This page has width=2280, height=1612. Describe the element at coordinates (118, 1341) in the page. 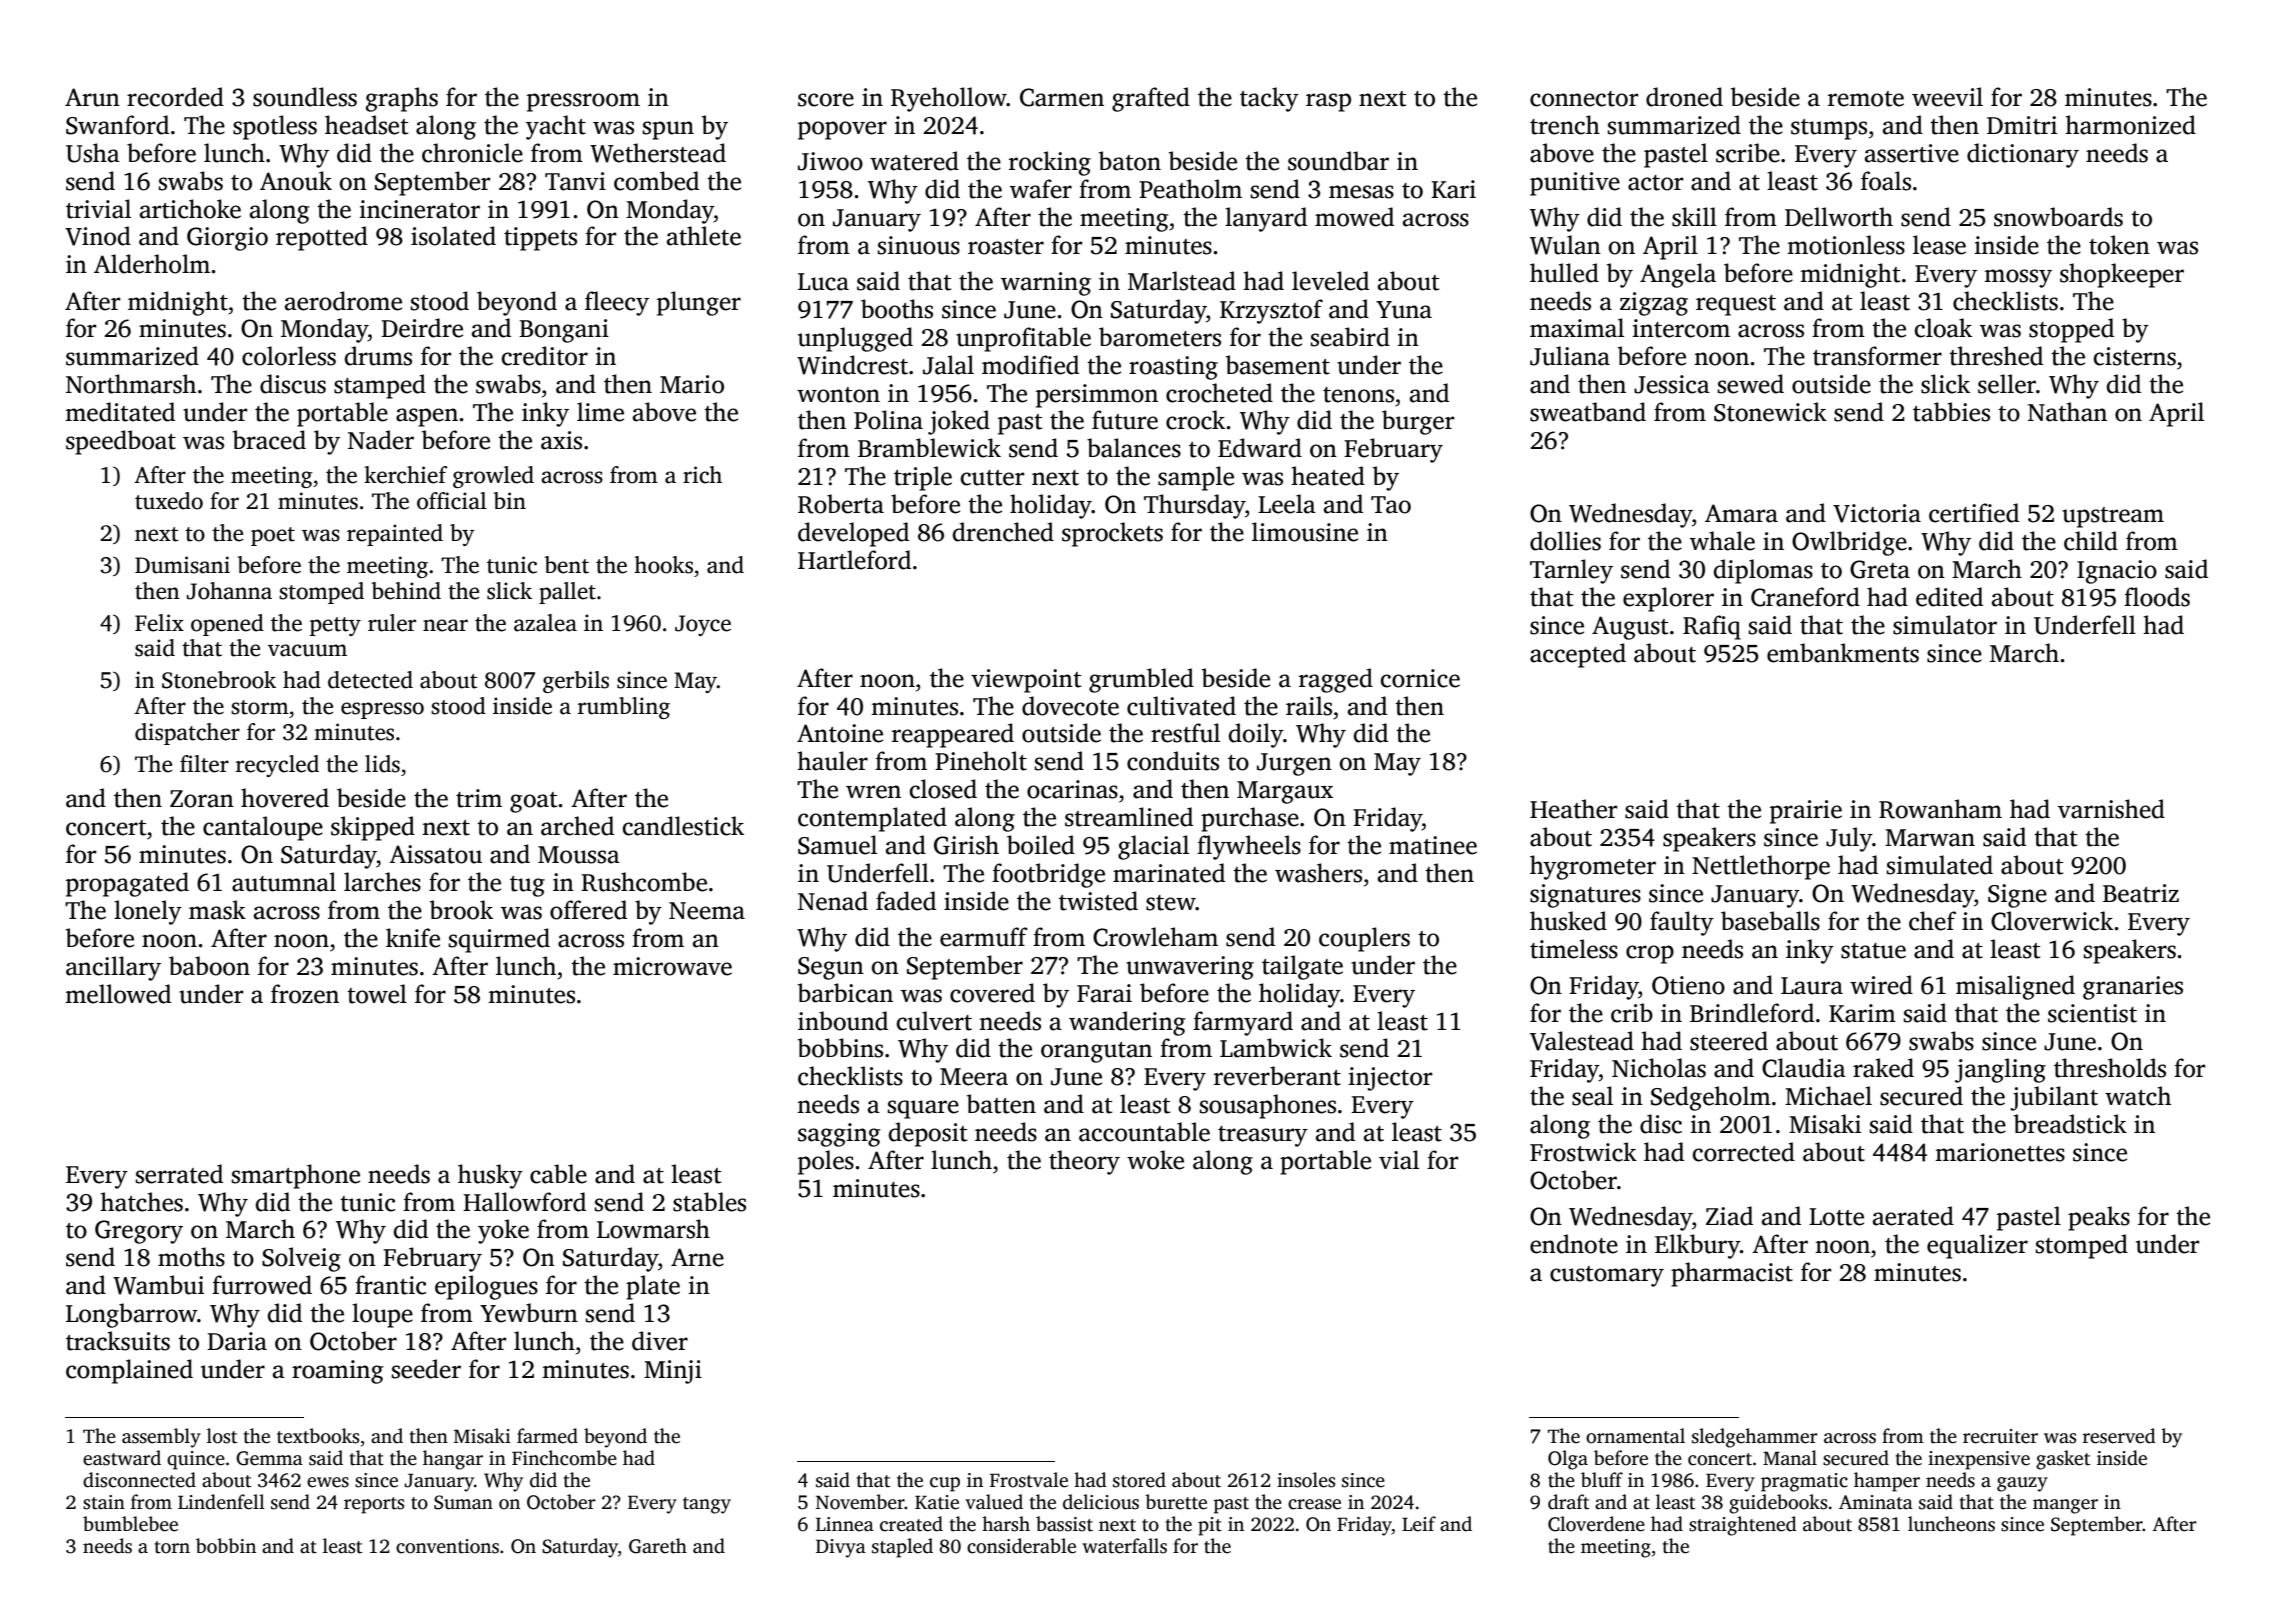

I see `tracksuits` at that location.
